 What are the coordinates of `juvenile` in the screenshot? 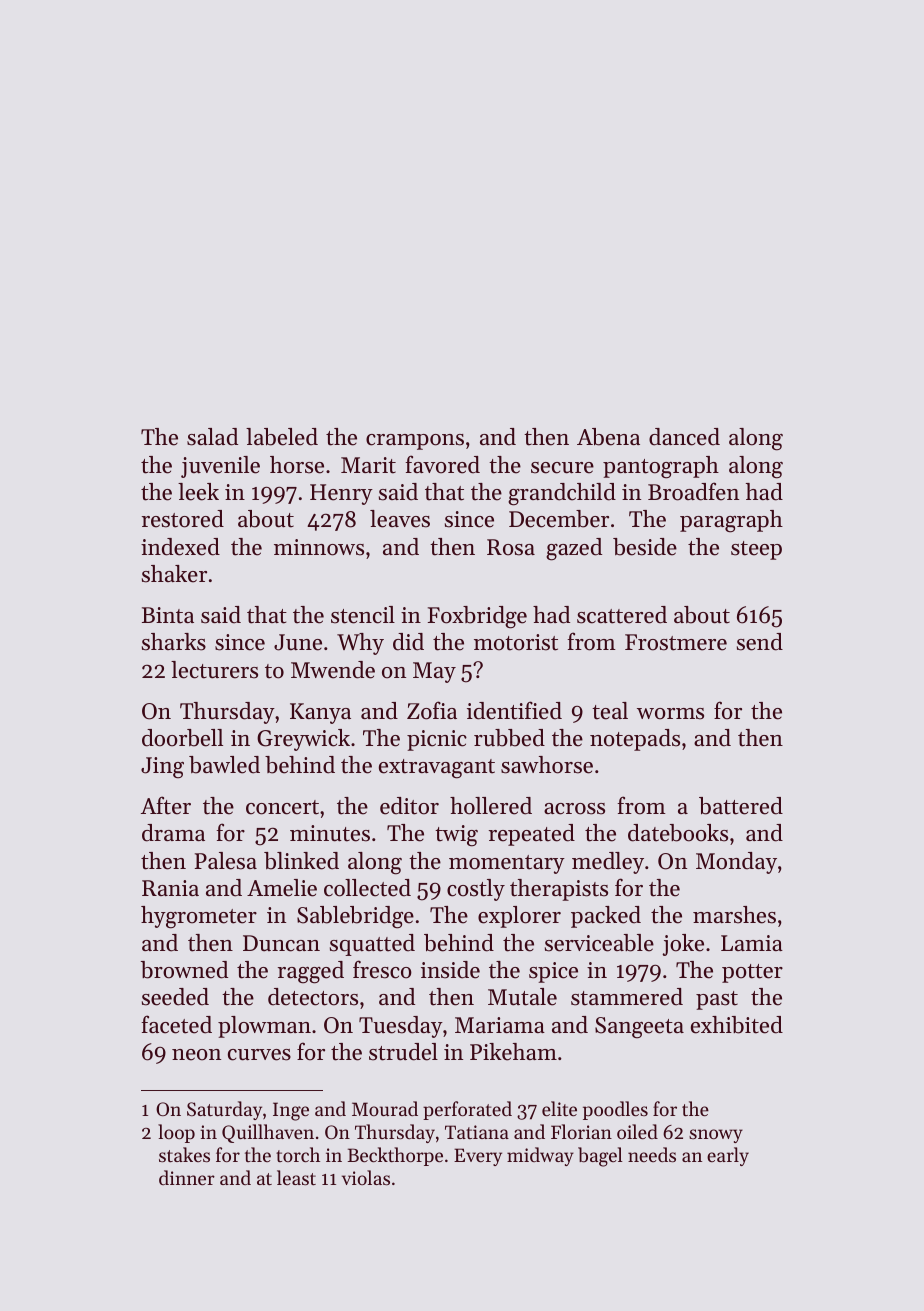 It's located at (220, 467).
